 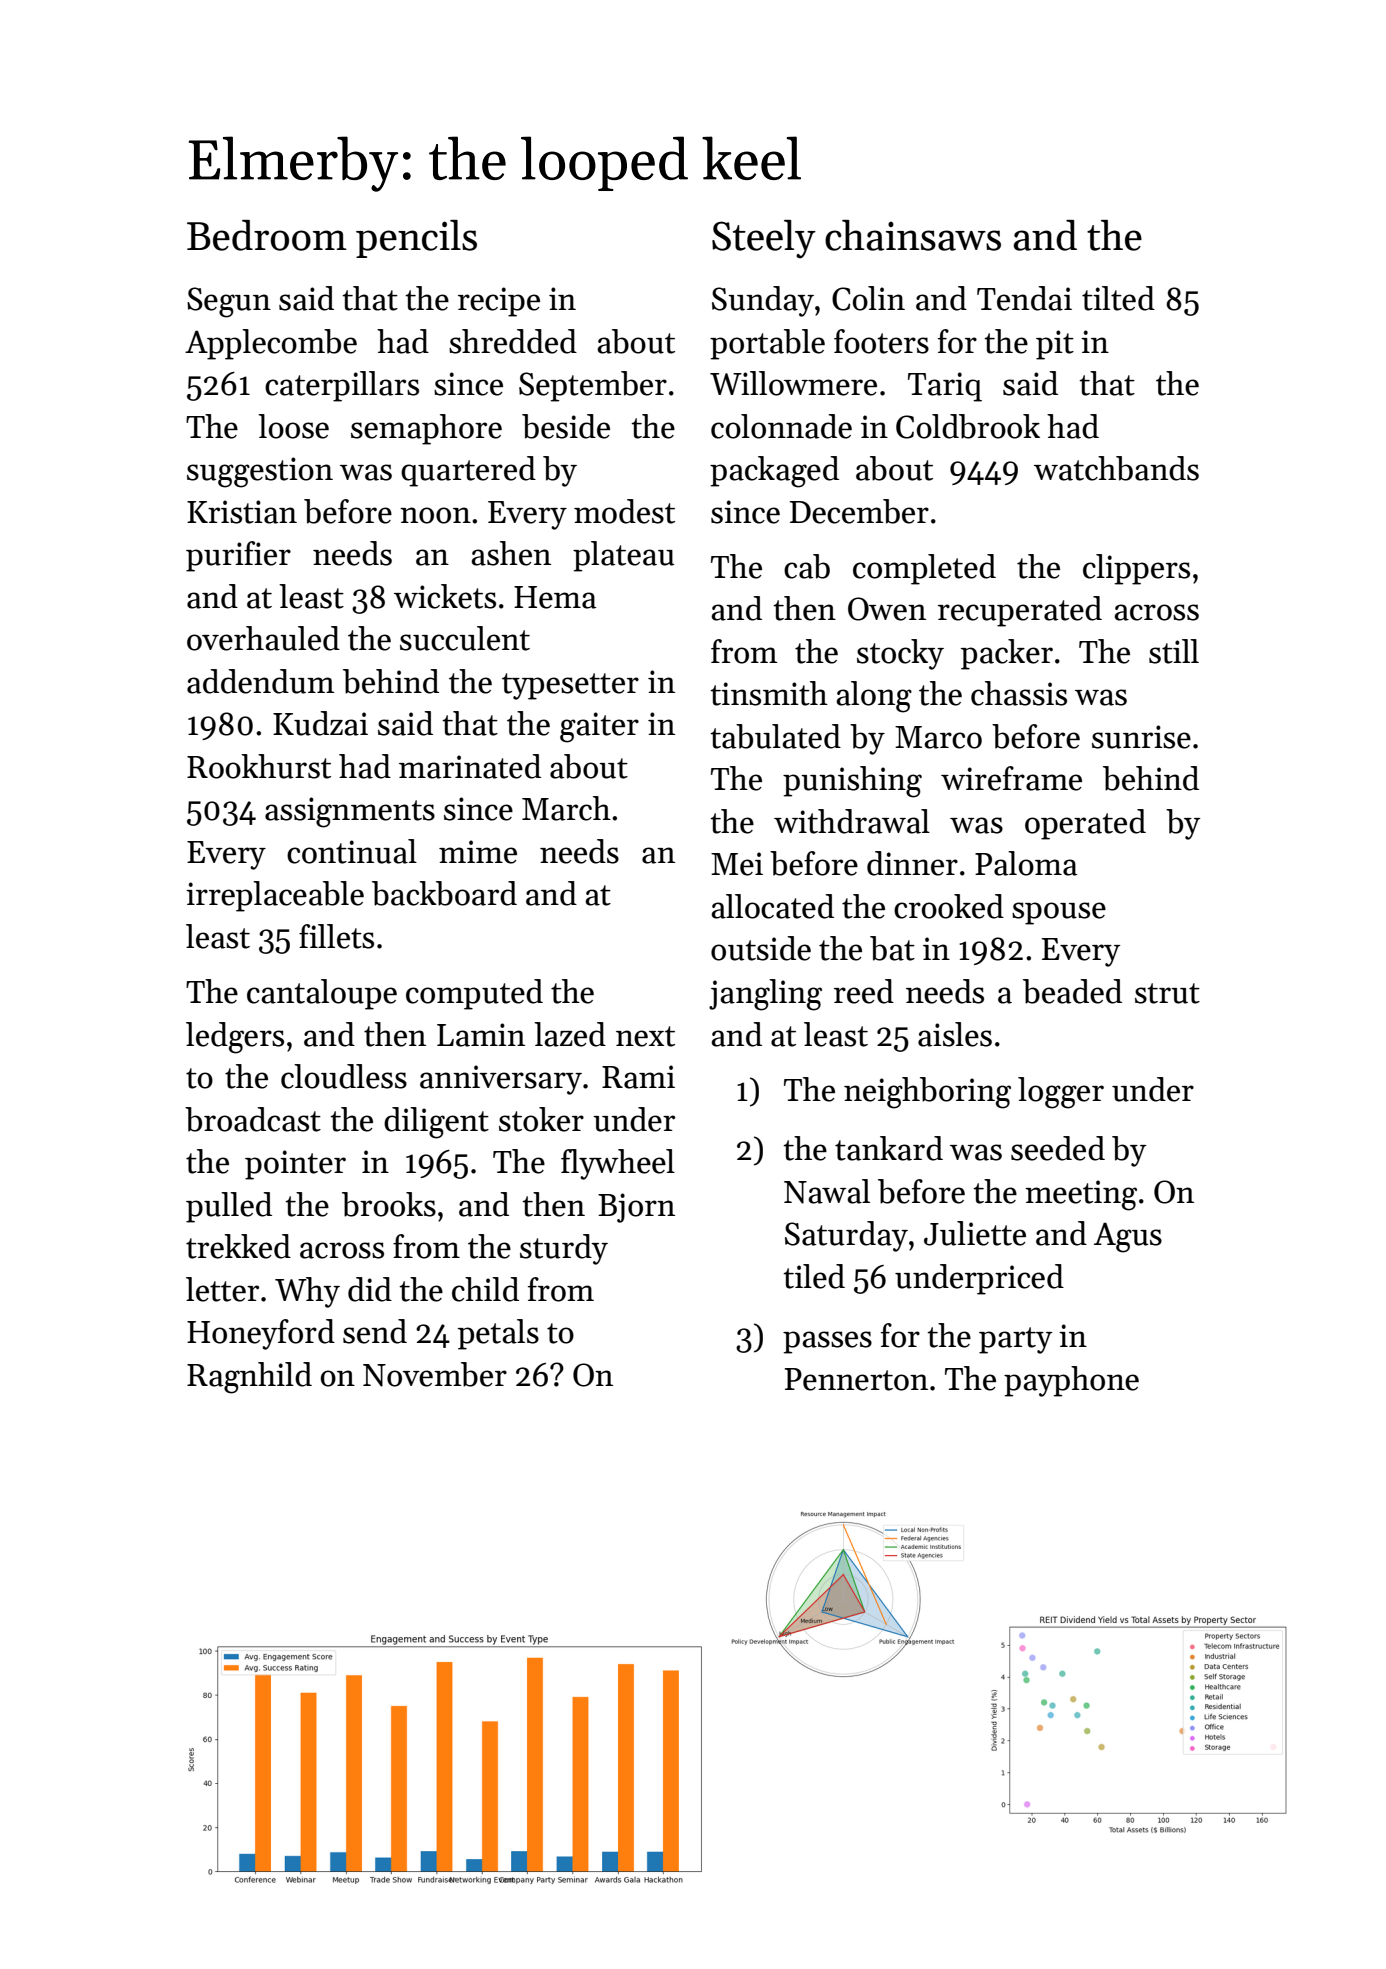 I want to click on broadcast, so click(x=253, y=1119).
